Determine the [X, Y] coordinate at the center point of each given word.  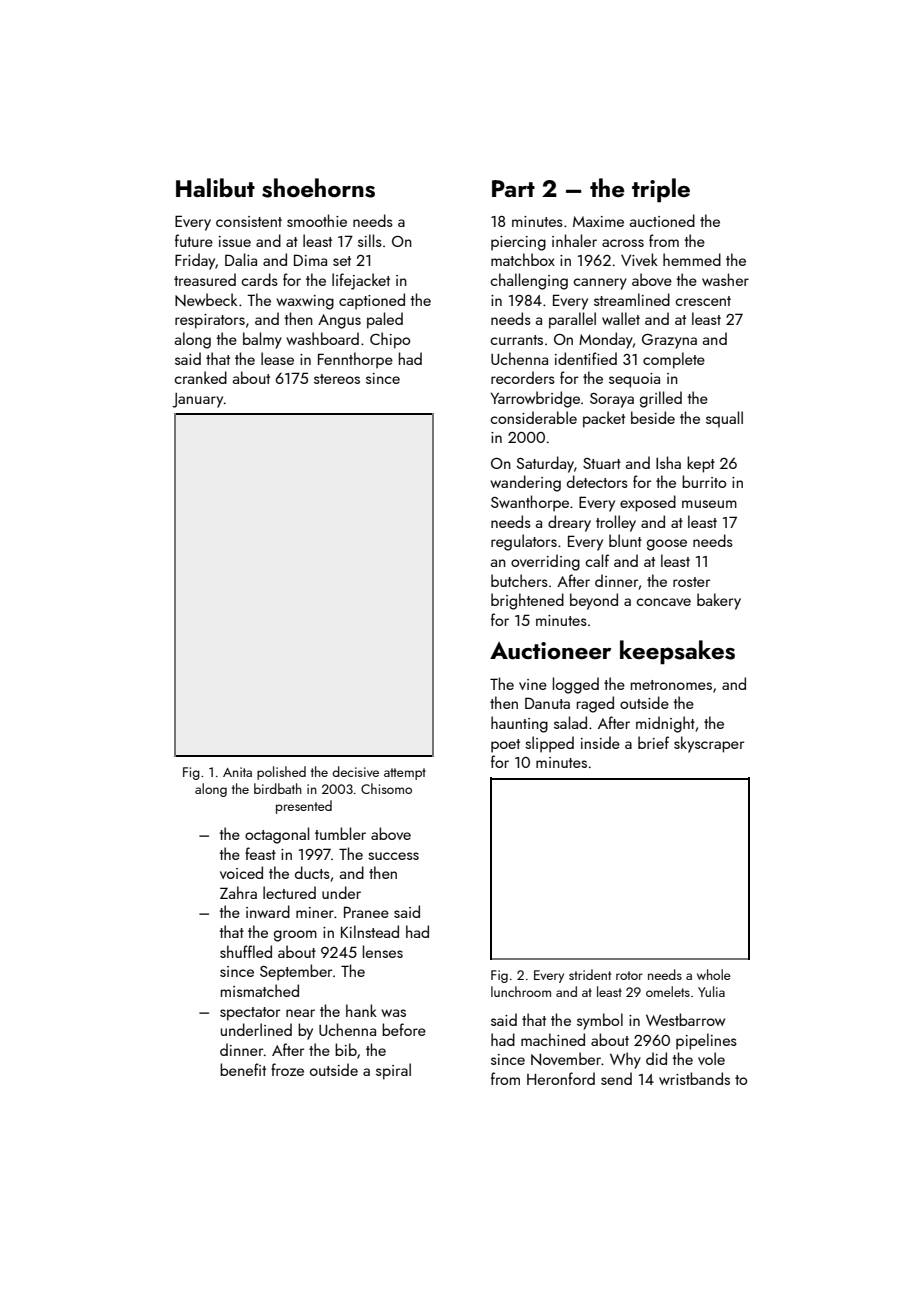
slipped [549, 744]
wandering [525, 483]
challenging [529, 281]
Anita [237, 772]
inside [600, 742]
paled [385, 320]
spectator [250, 1014]
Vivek [639, 259]
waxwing [305, 302]
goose [667, 545]
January [197, 400]
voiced [241, 872]
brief [653, 742]
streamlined [632, 299]
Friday [195, 261]
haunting [519, 724]
